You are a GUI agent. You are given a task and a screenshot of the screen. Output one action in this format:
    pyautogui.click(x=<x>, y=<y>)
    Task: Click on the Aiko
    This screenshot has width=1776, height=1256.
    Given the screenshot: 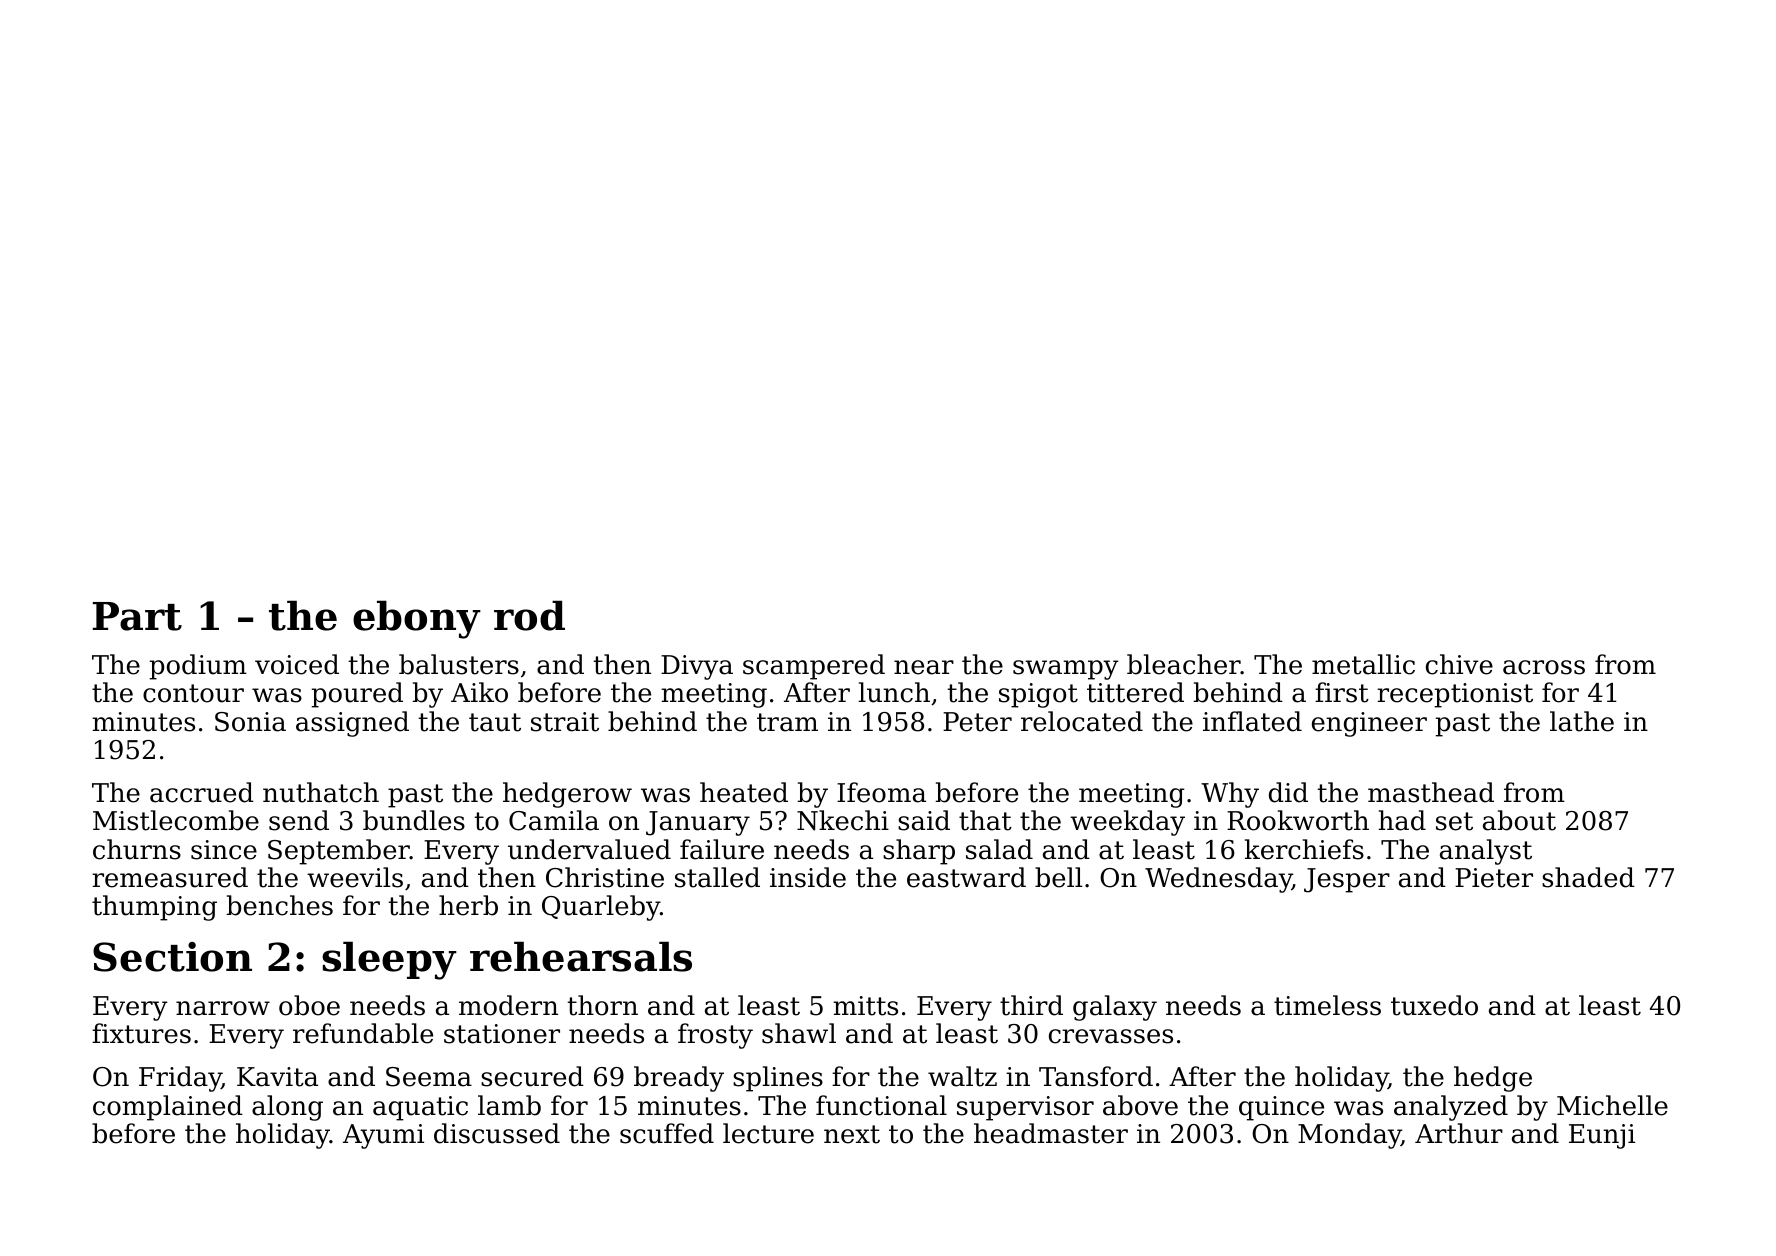 What is the action you would take?
    pyautogui.click(x=479, y=692)
